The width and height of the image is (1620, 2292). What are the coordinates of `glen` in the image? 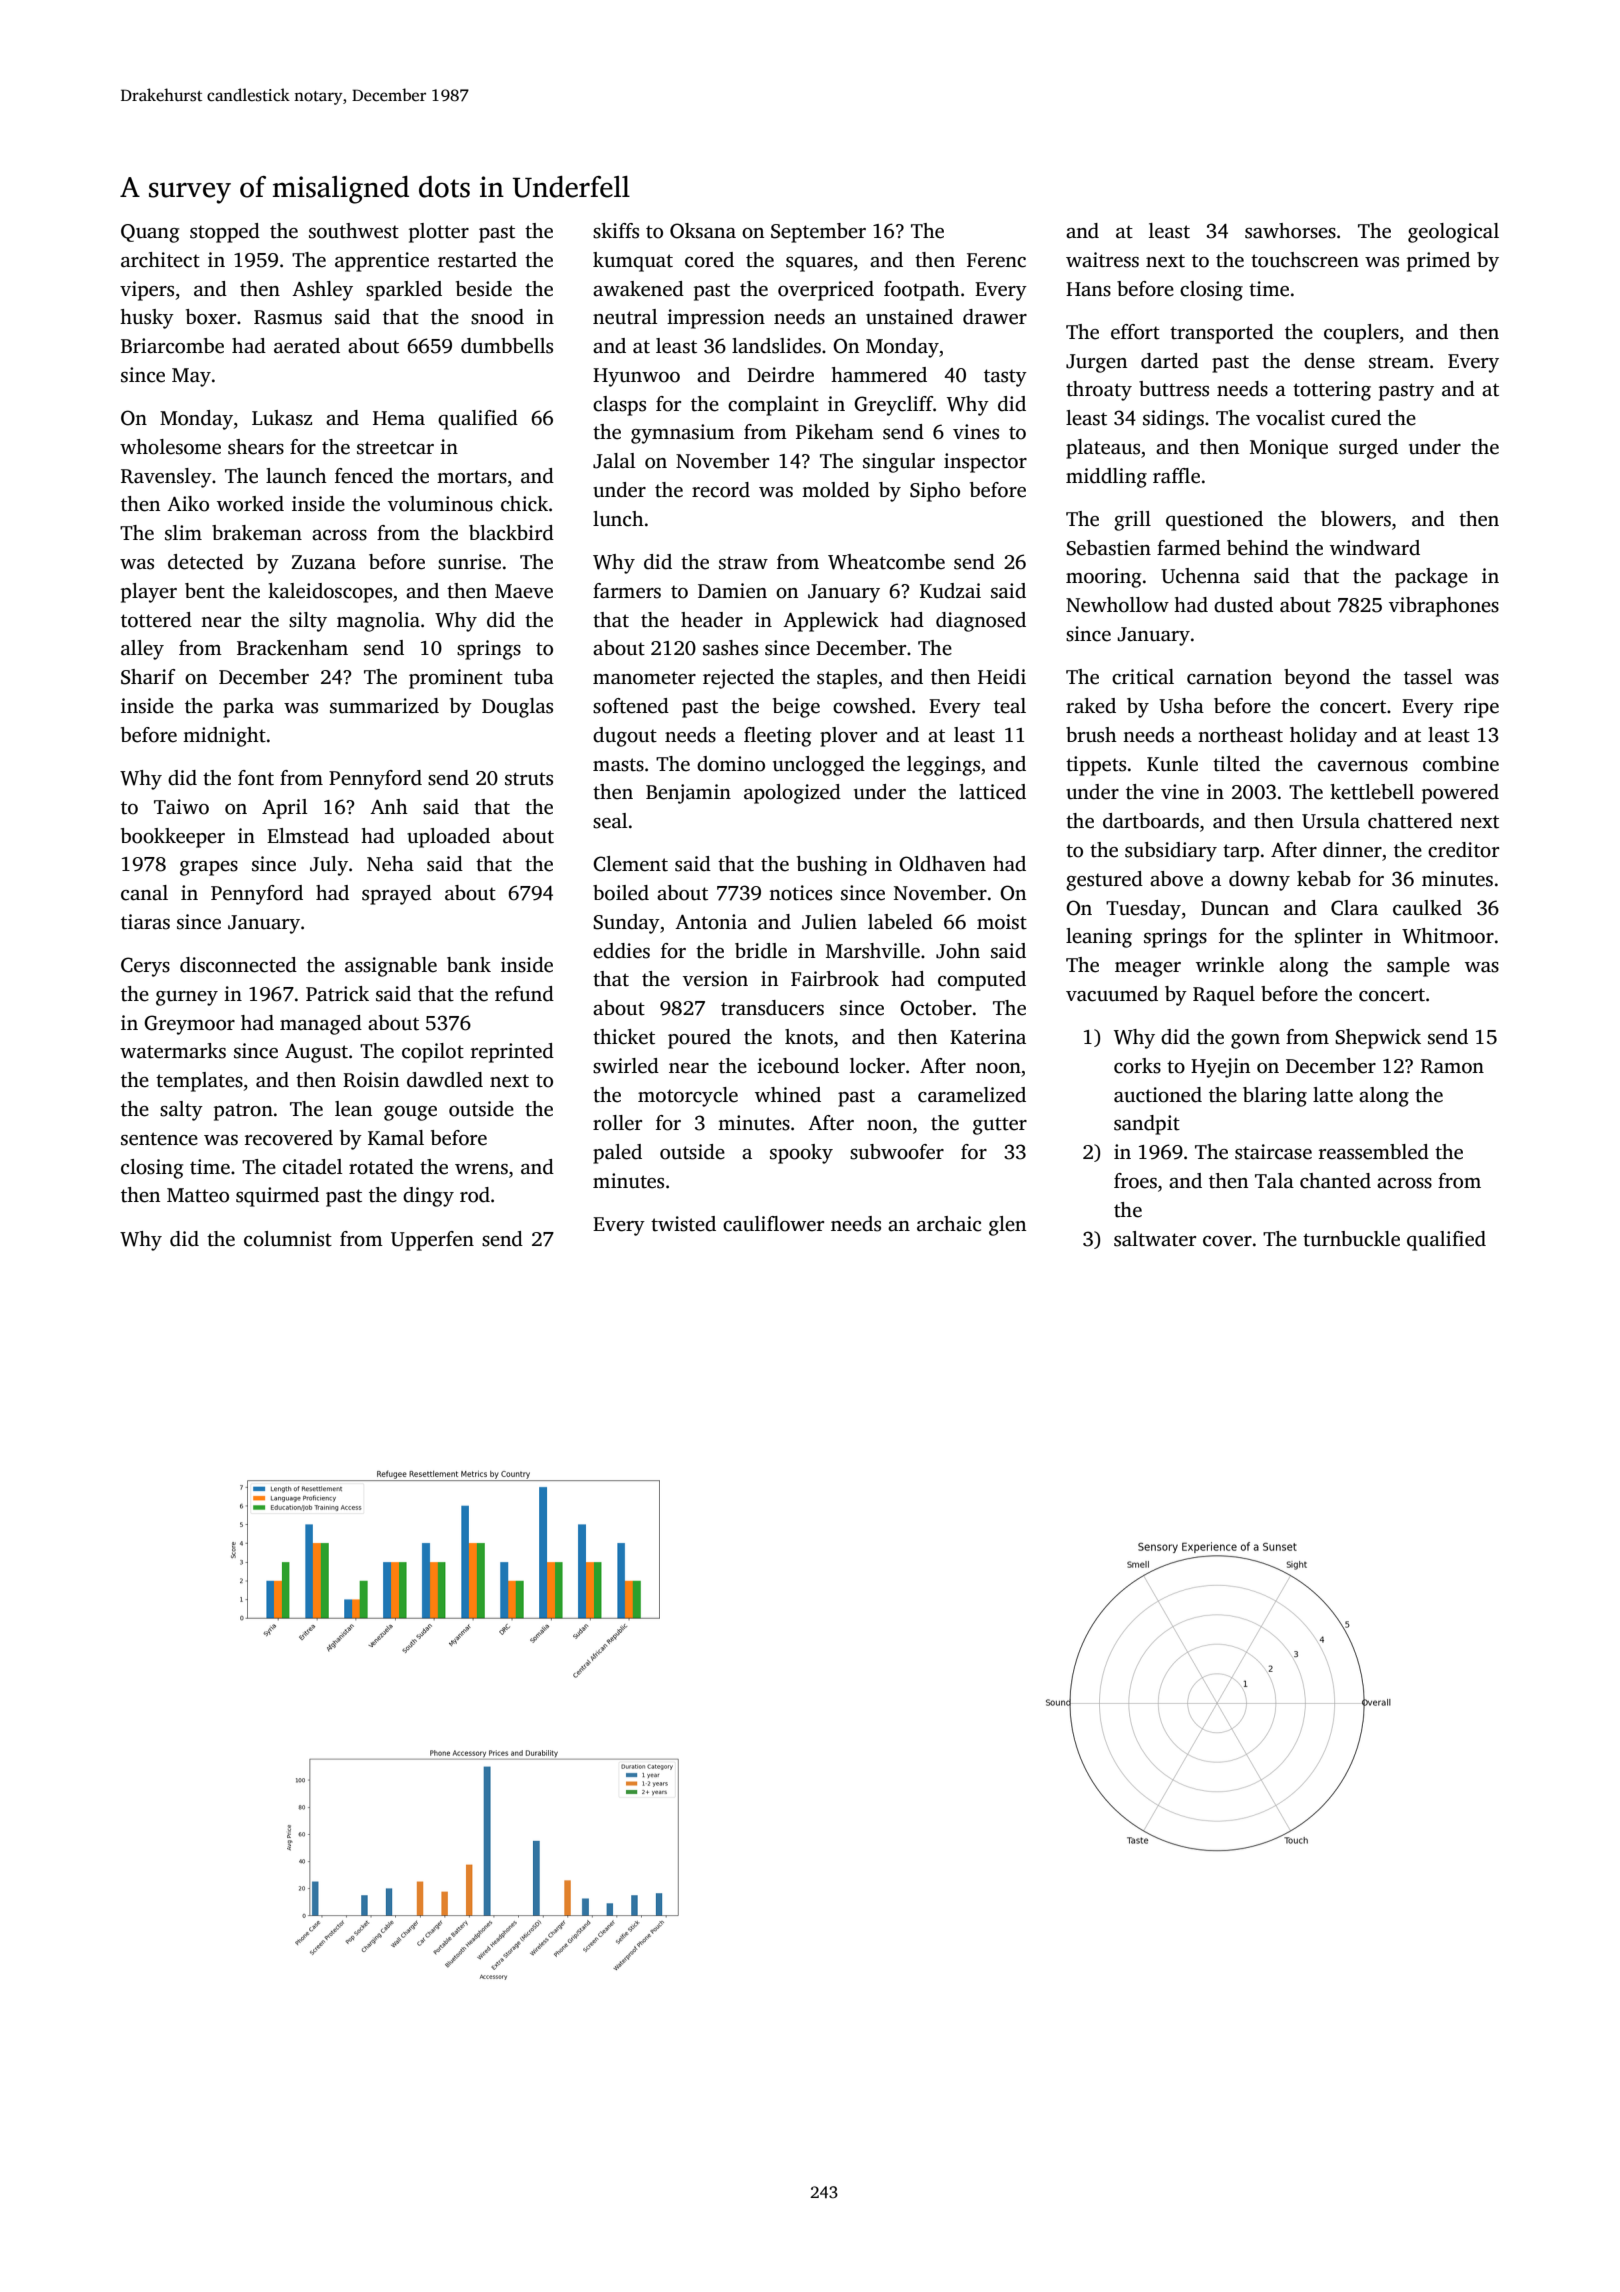 It's located at (1007, 1226).
